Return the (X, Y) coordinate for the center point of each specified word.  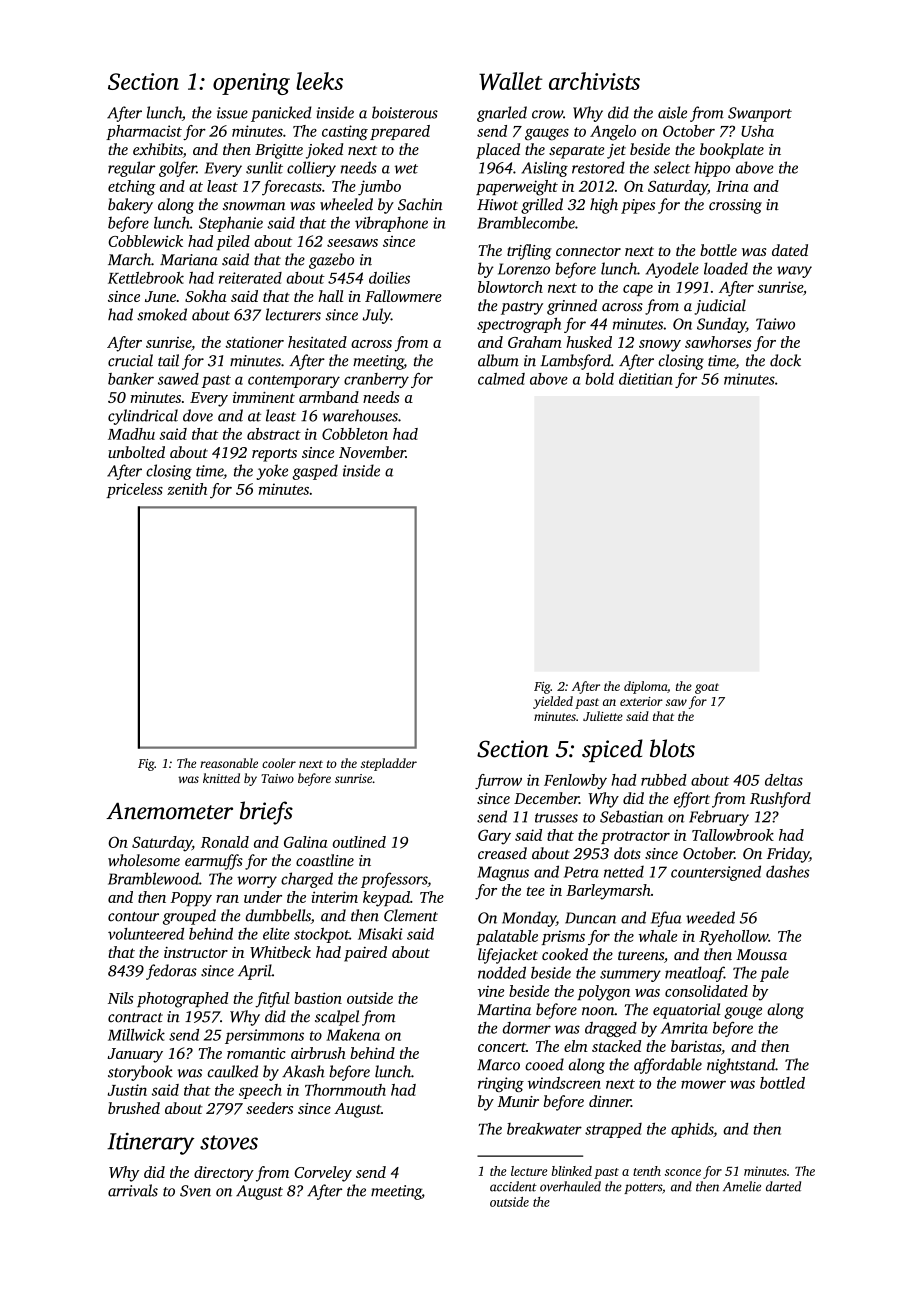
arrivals (133, 1190)
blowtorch (510, 287)
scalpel (337, 1018)
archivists (594, 81)
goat (707, 688)
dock (785, 360)
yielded (553, 702)
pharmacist (144, 132)
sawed (178, 379)
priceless (134, 490)
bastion (318, 998)
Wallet (511, 81)
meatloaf (694, 974)
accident (513, 1186)
